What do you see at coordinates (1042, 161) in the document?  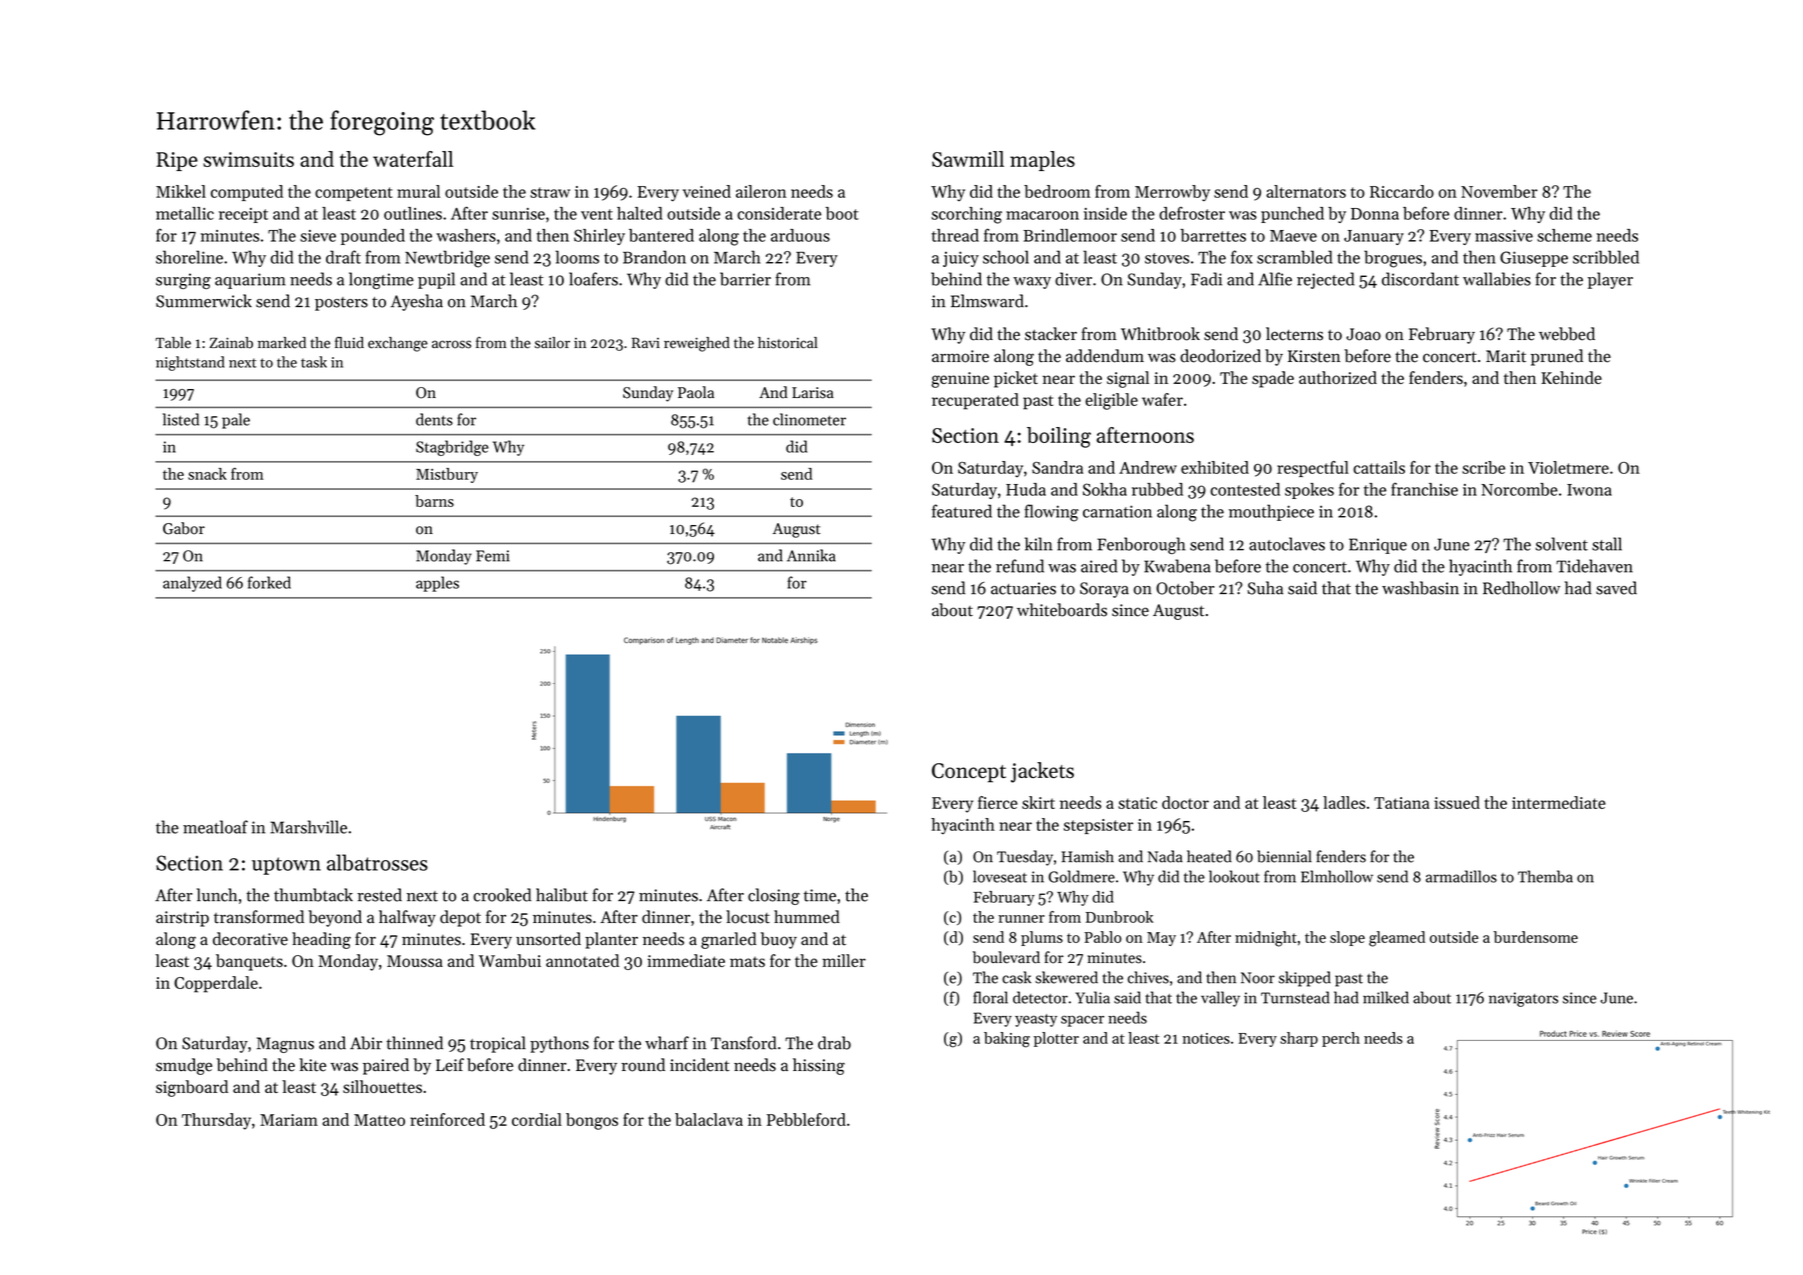 I see `maples` at bounding box center [1042, 161].
